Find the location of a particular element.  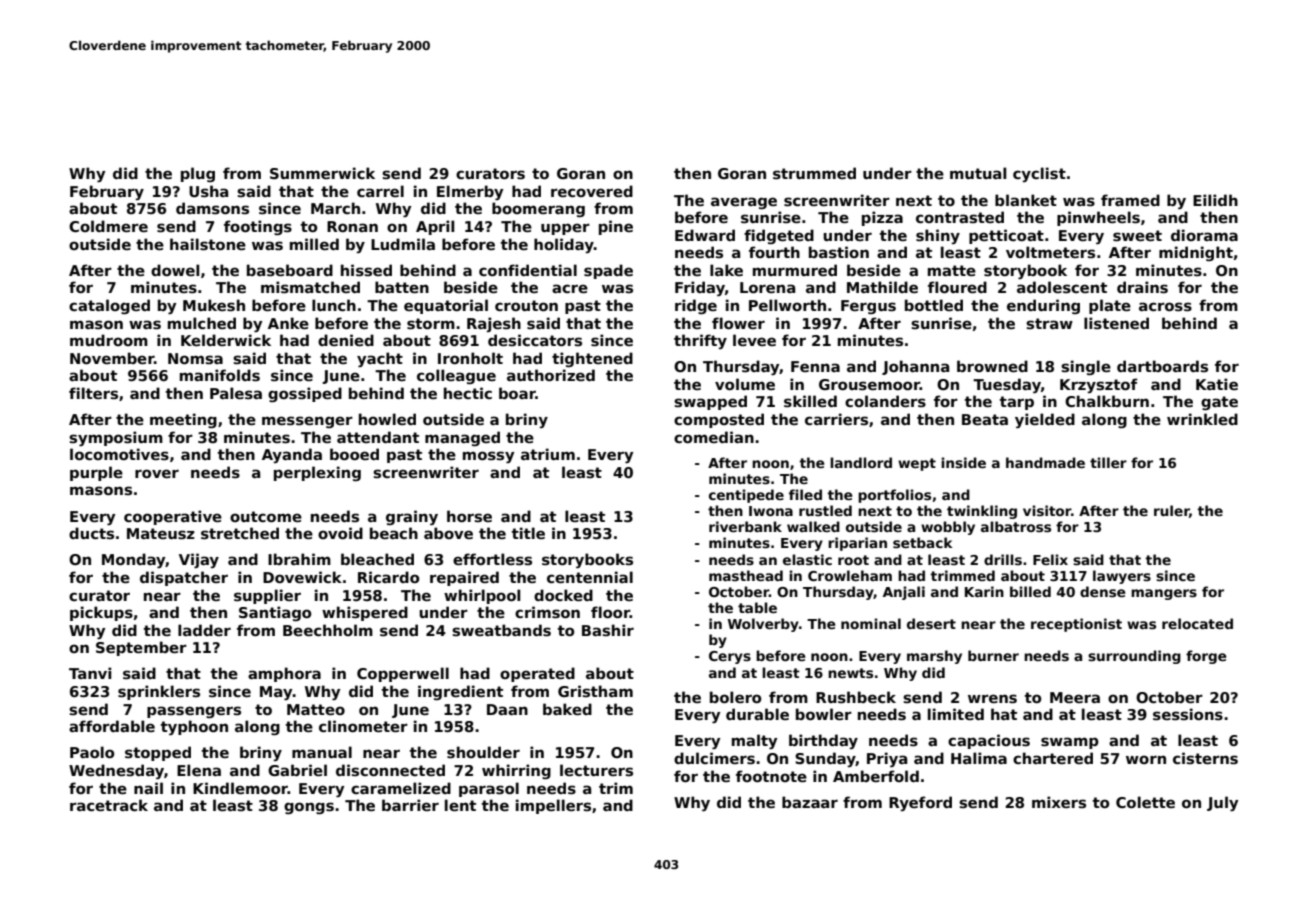

sprinklers is located at coordinates (159, 692).
